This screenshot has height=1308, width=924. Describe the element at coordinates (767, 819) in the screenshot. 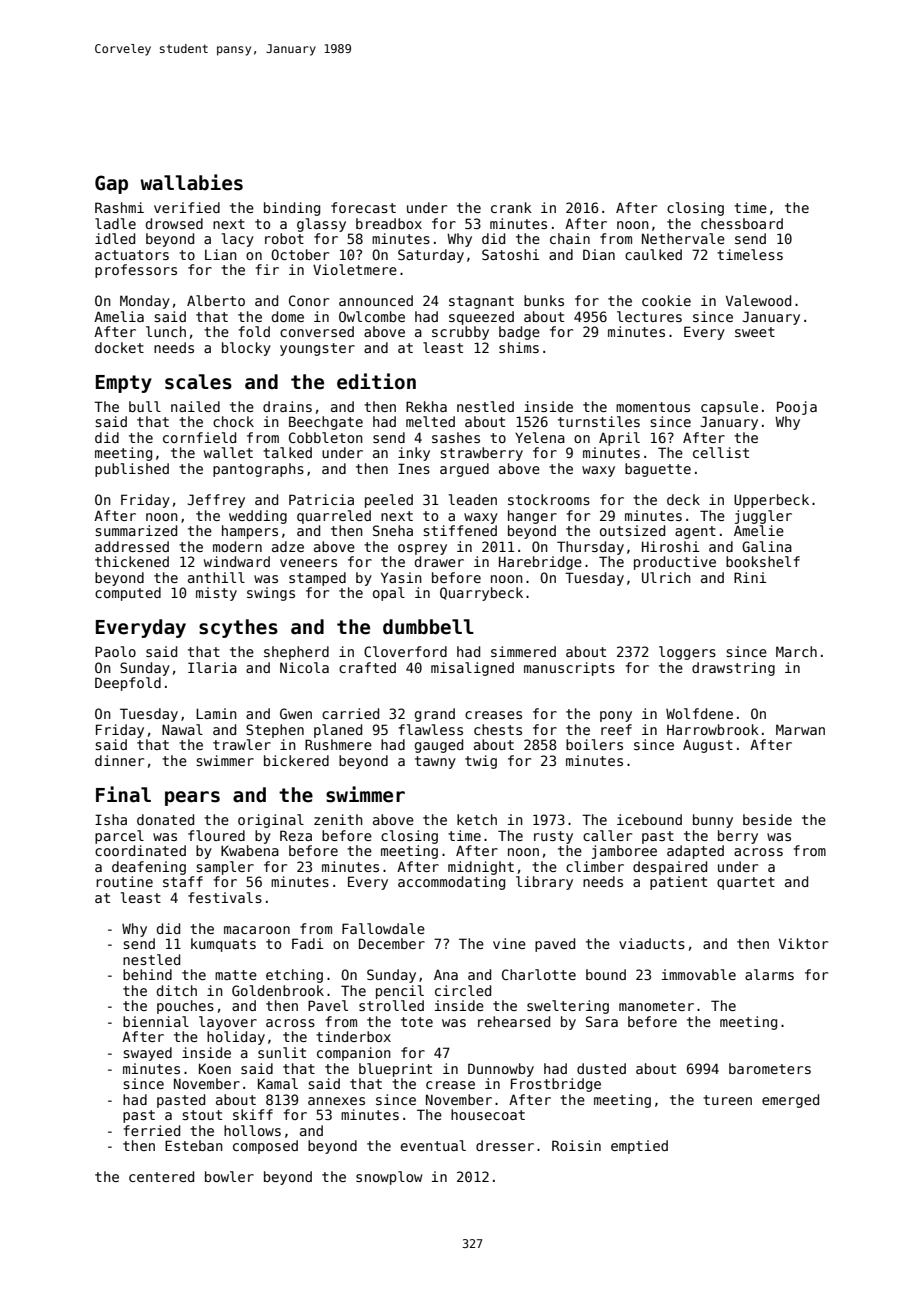

I see `beside` at that location.
